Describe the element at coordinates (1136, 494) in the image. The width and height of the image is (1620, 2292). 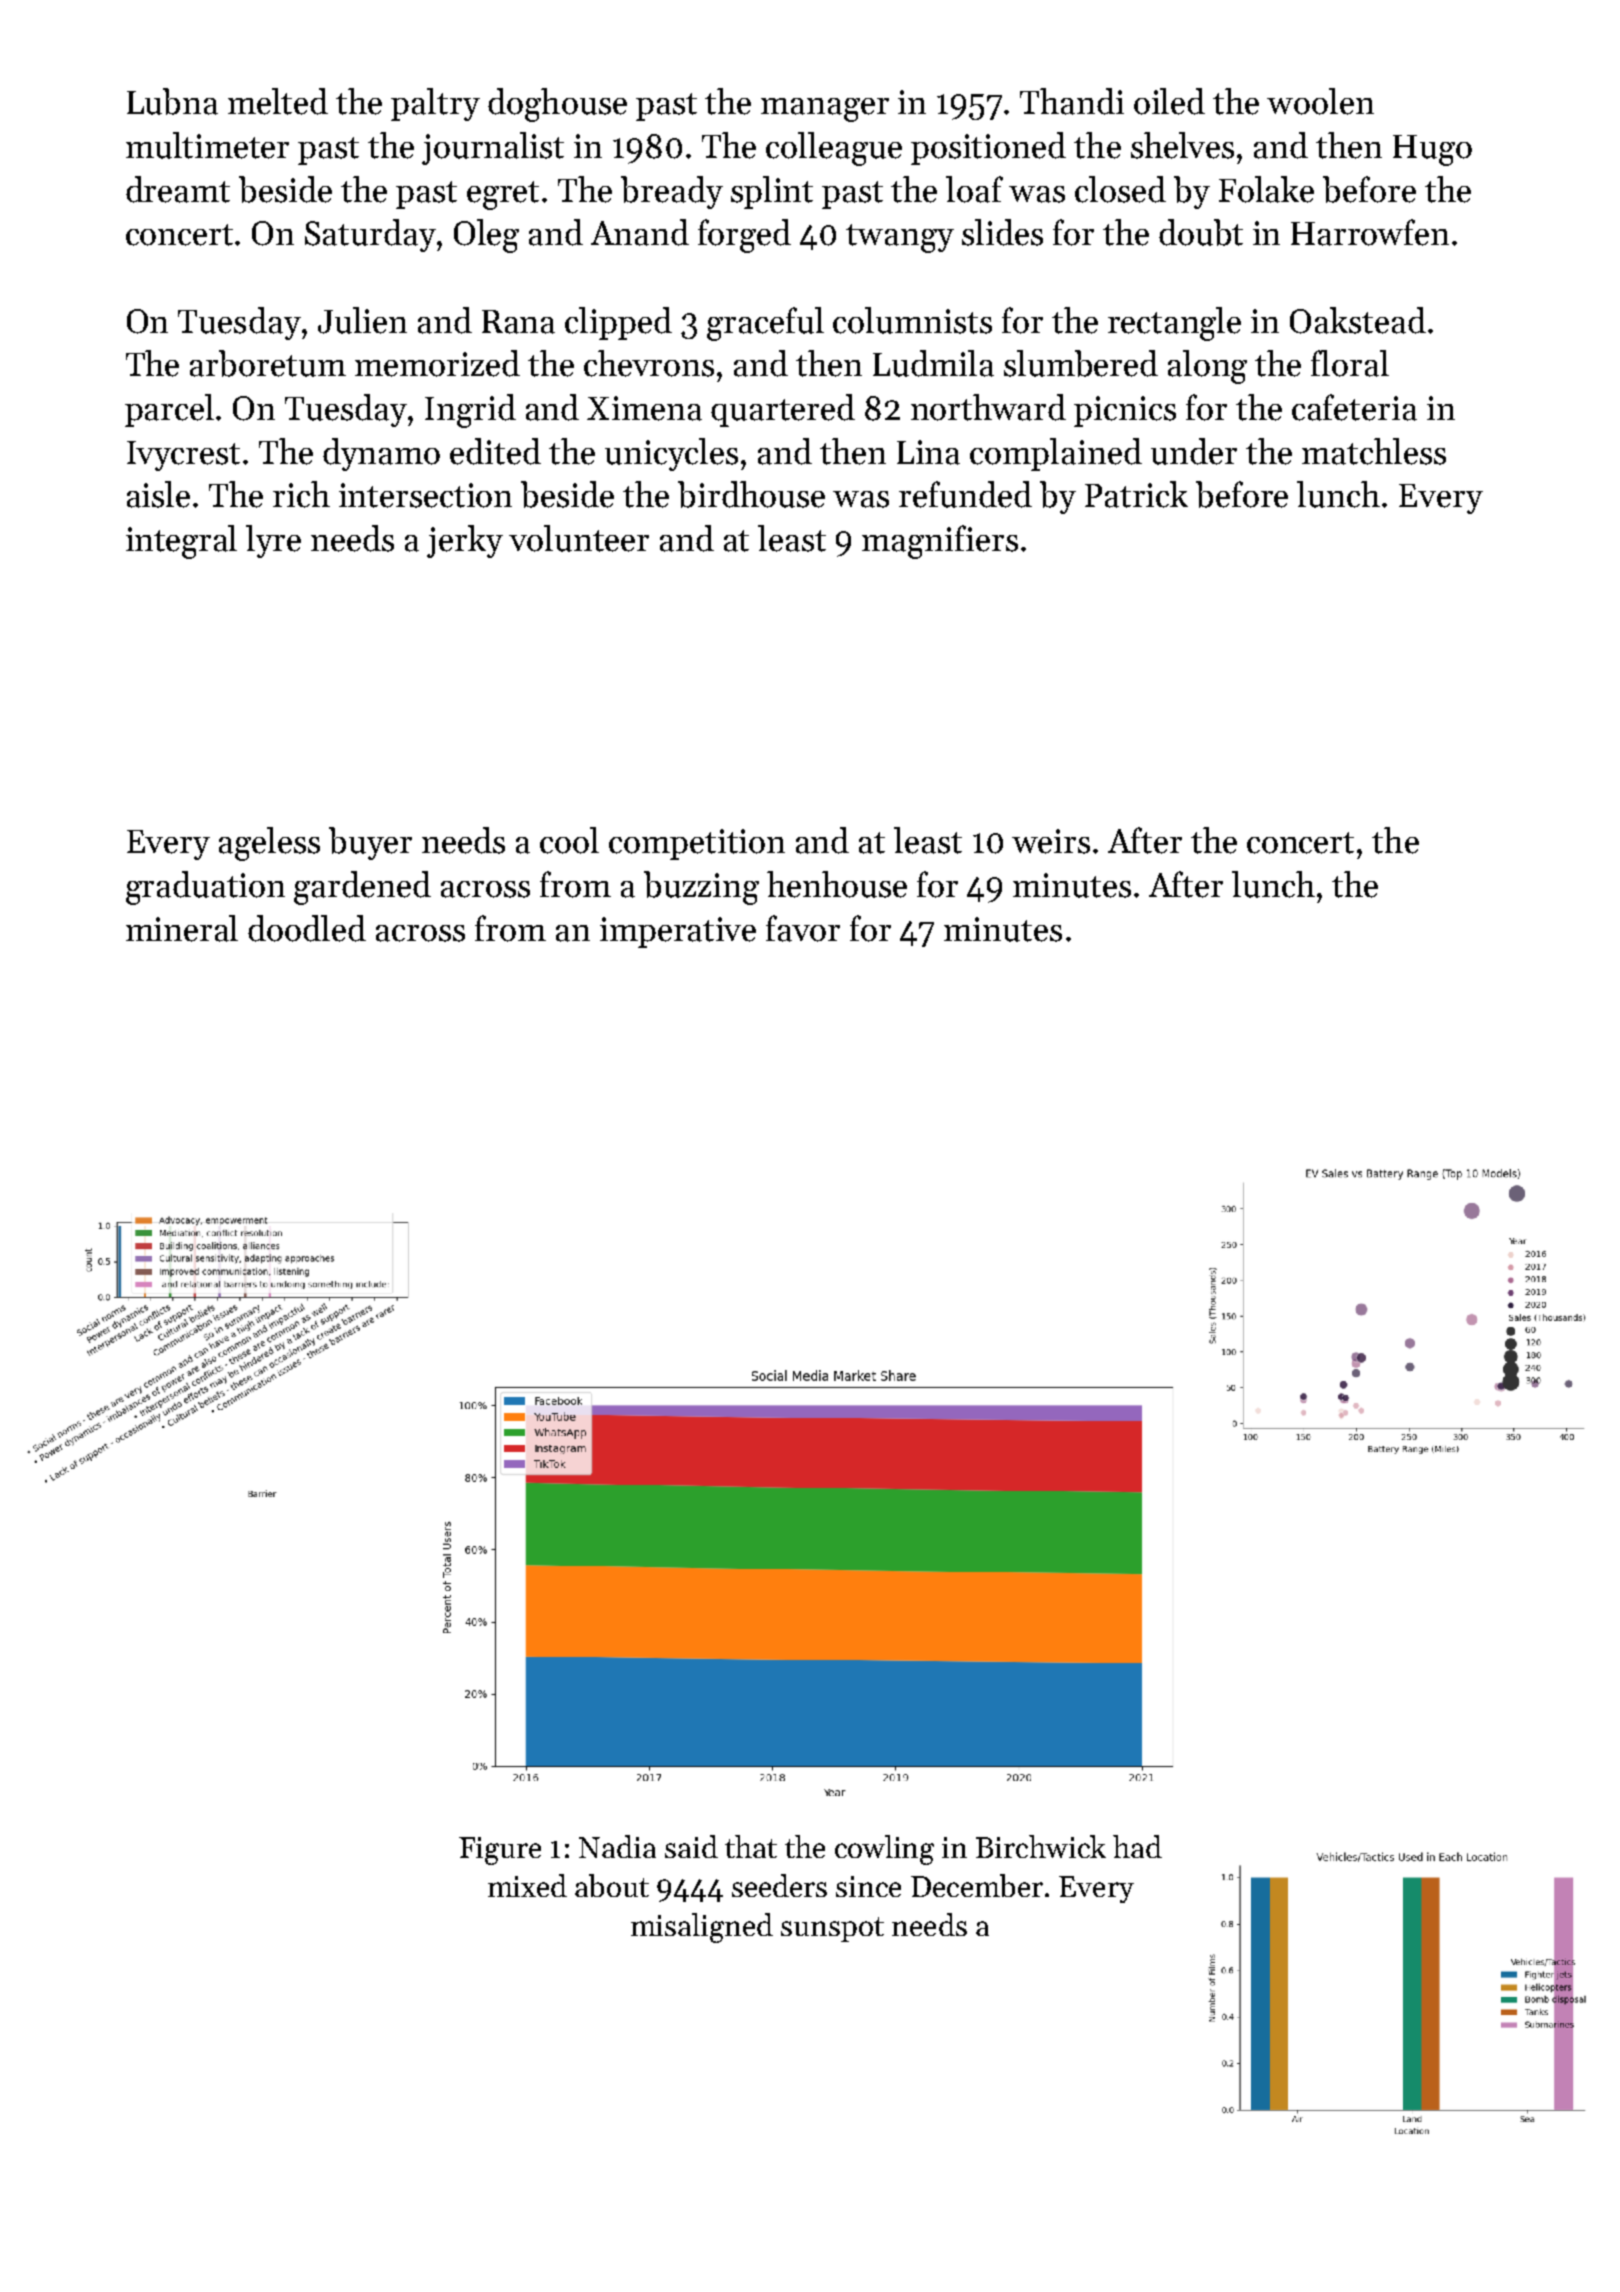
I see `Patrick` at that location.
